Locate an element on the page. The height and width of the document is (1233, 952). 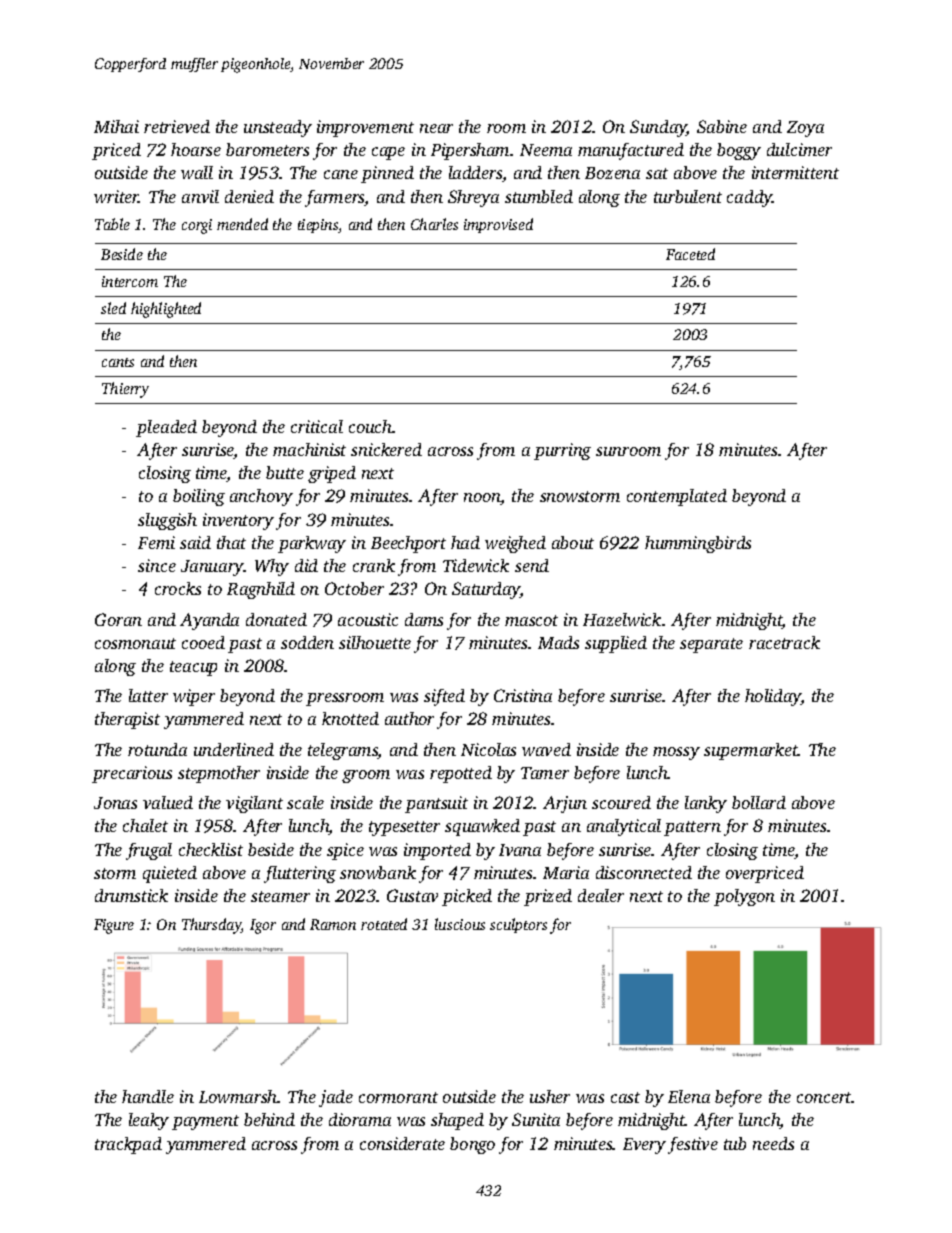
had is located at coordinates (465, 542).
